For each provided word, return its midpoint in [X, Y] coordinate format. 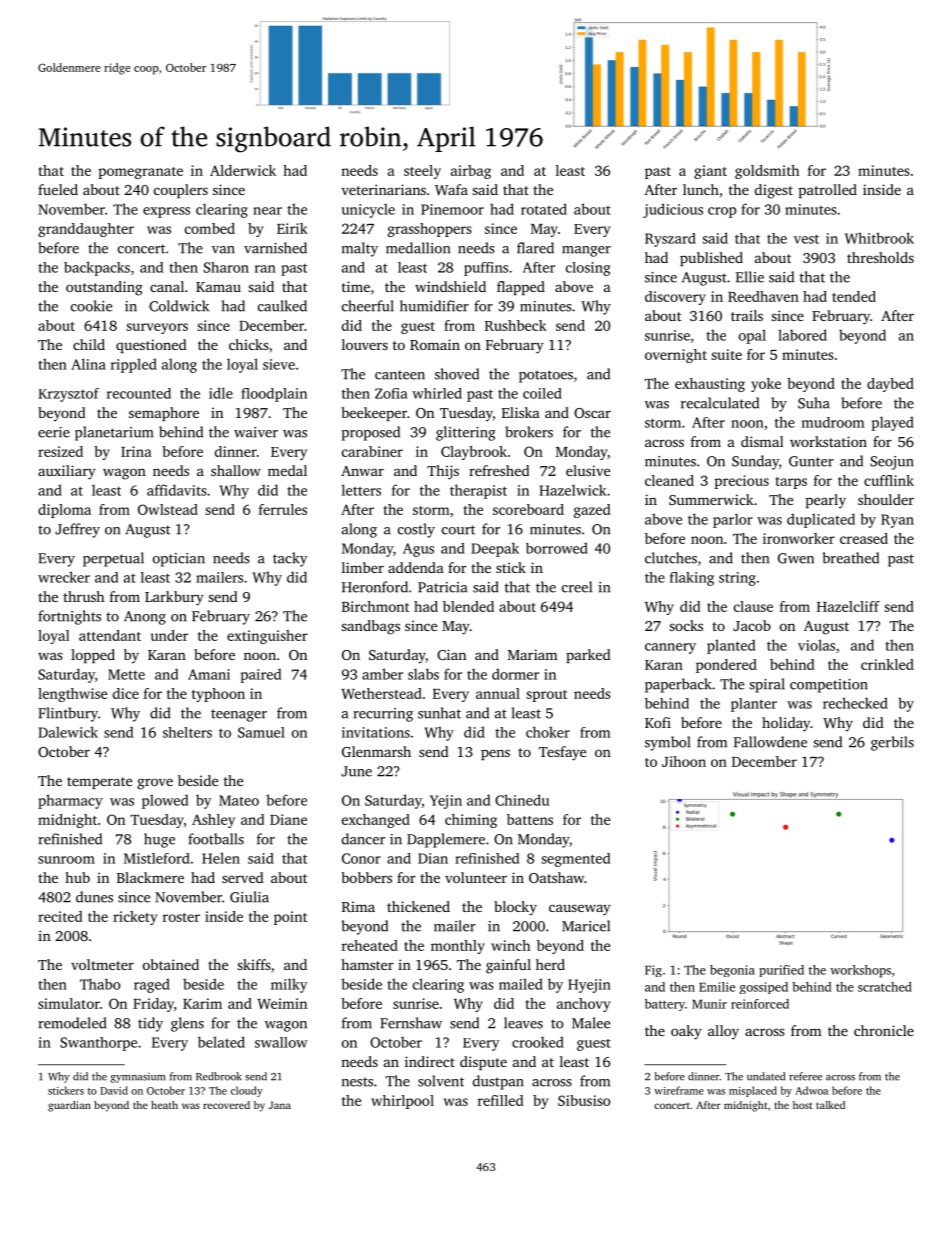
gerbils [892, 743]
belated [221, 1042]
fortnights [69, 617]
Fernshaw [411, 1023]
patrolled [828, 191]
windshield [450, 286]
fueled [58, 189]
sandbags [370, 627]
